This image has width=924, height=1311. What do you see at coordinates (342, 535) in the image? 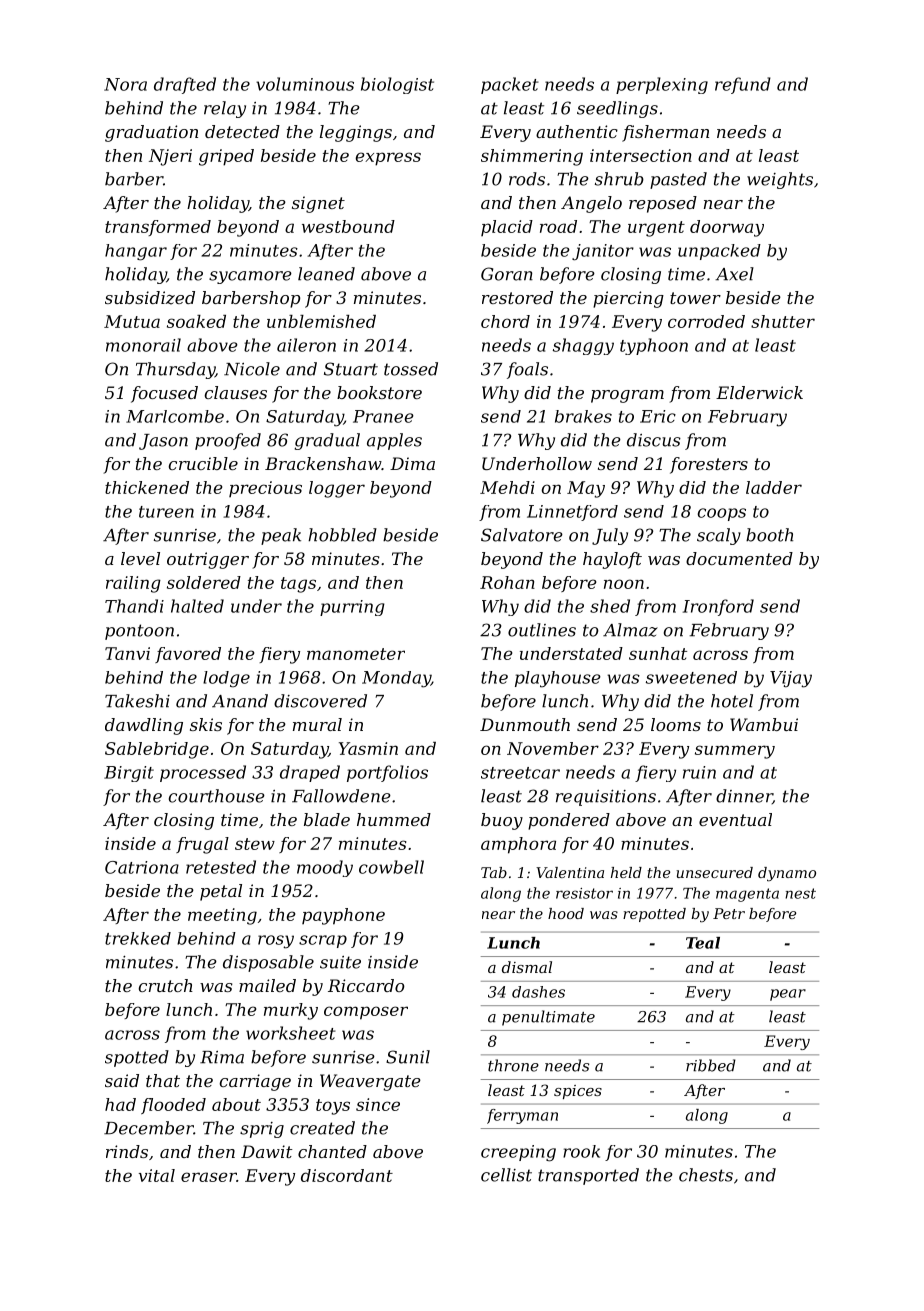
I see `hobbled` at bounding box center [342, 535].
